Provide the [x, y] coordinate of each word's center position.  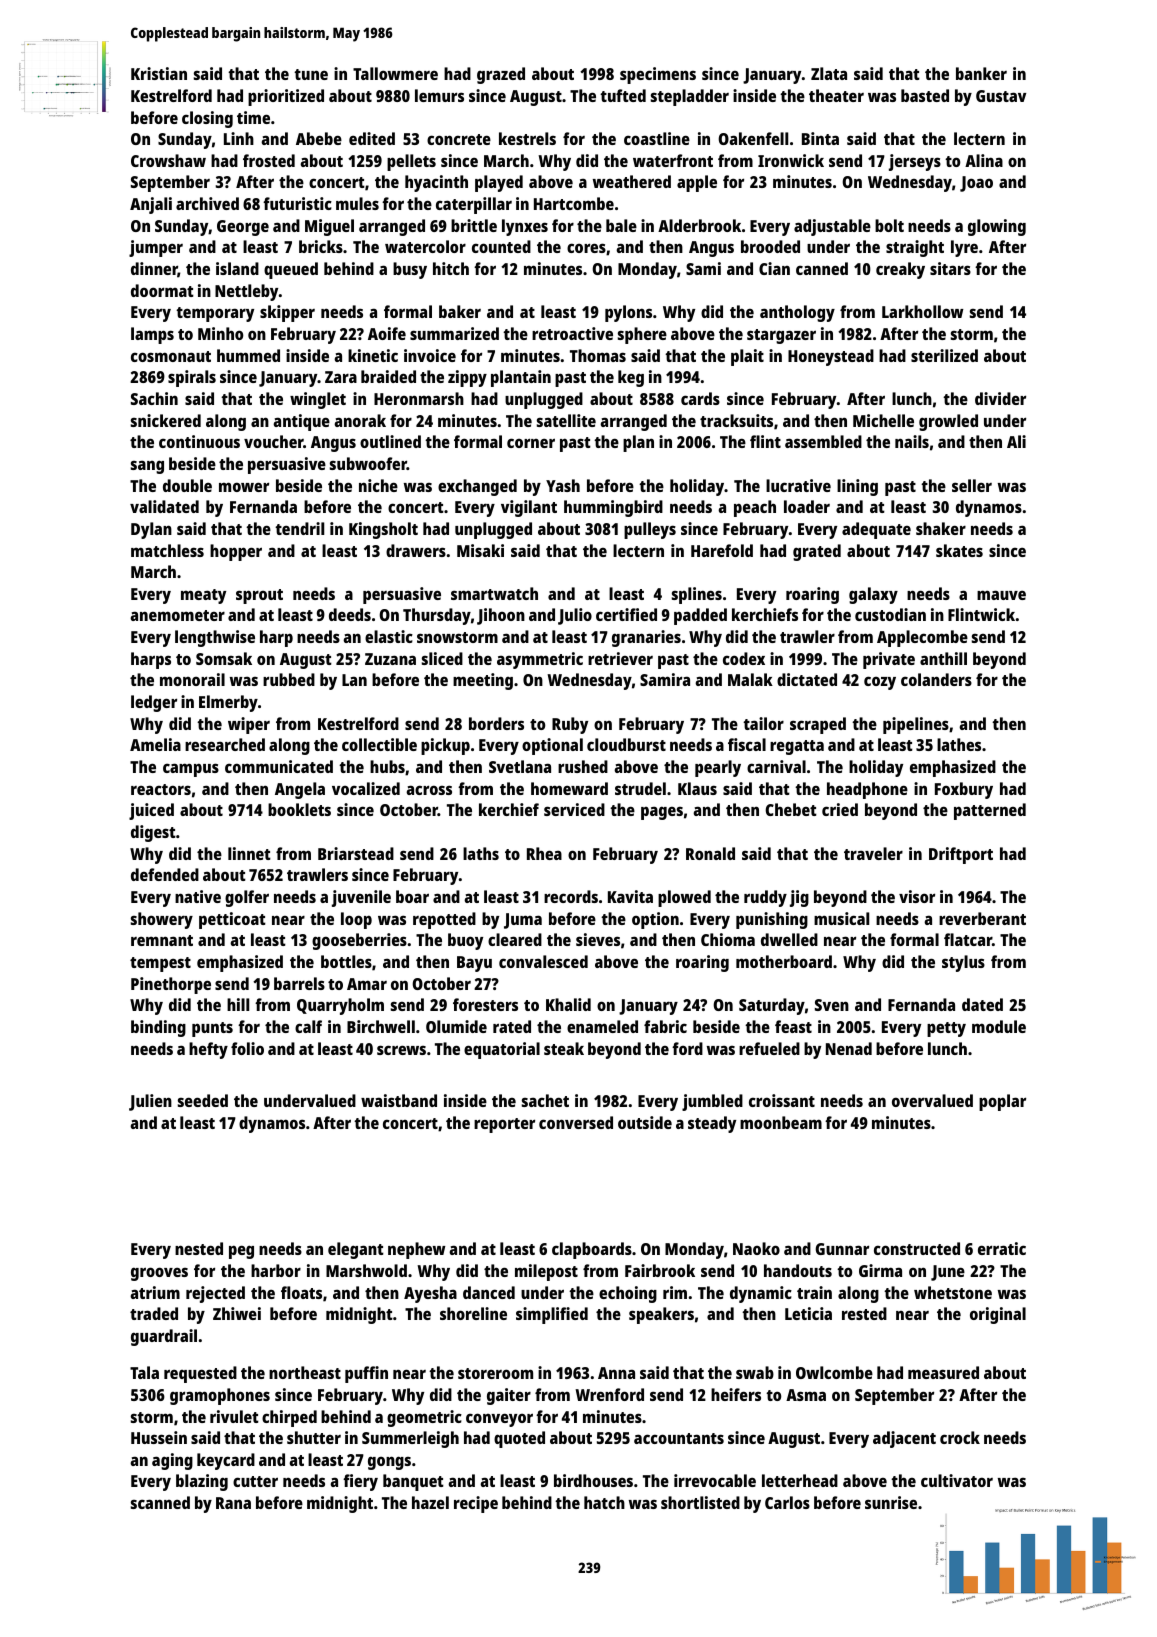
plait [747, 357]
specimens [658, 75]
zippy [467, 378]
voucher [274, 441]
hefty [208, 1050]
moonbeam [781, 1122]
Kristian [159, 73]
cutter [255, 1481]
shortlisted [700, 1502]
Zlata [829, 73]
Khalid [568, 1004]
